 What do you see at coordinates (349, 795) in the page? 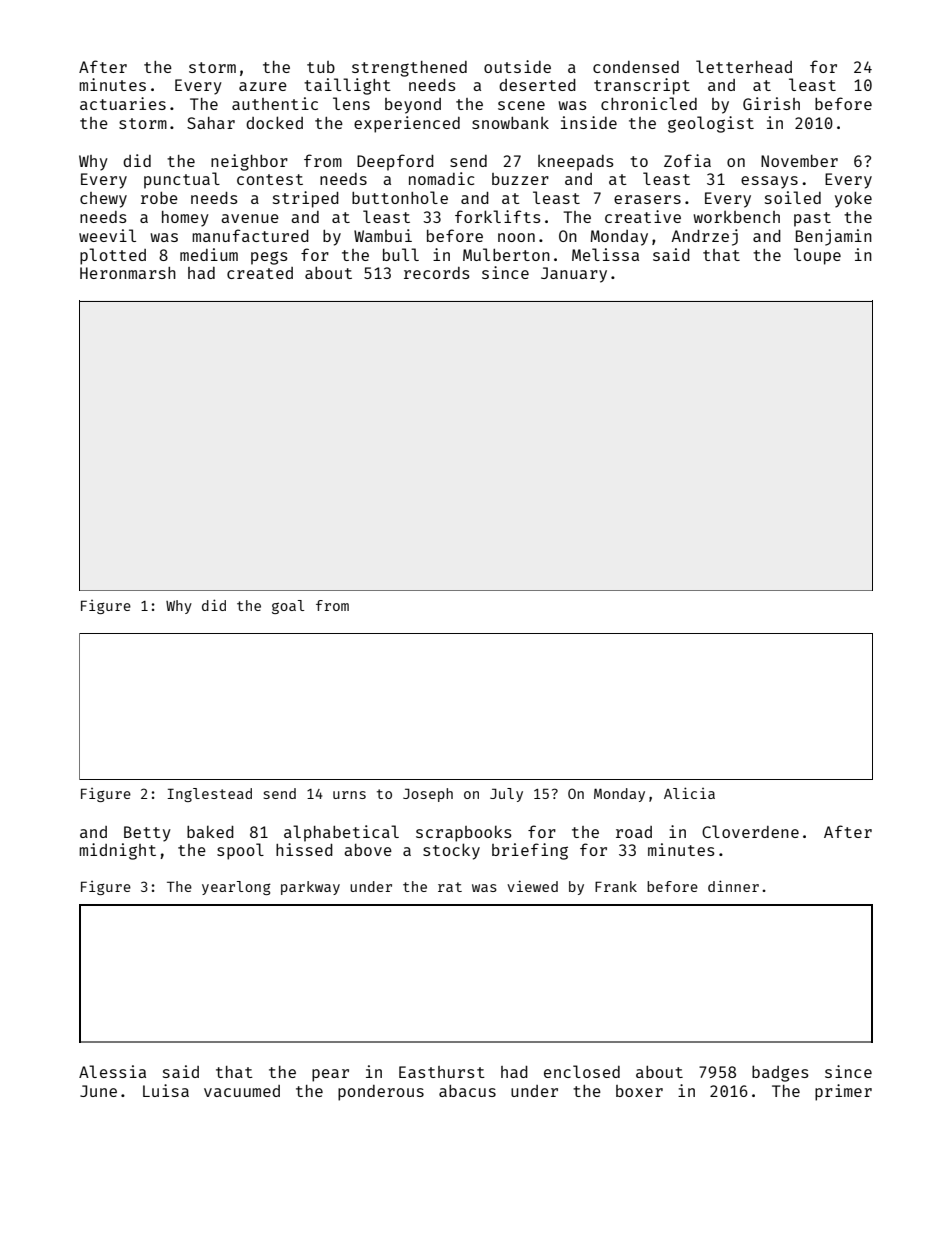
I see `urns` at bounding box center [349, 795].
